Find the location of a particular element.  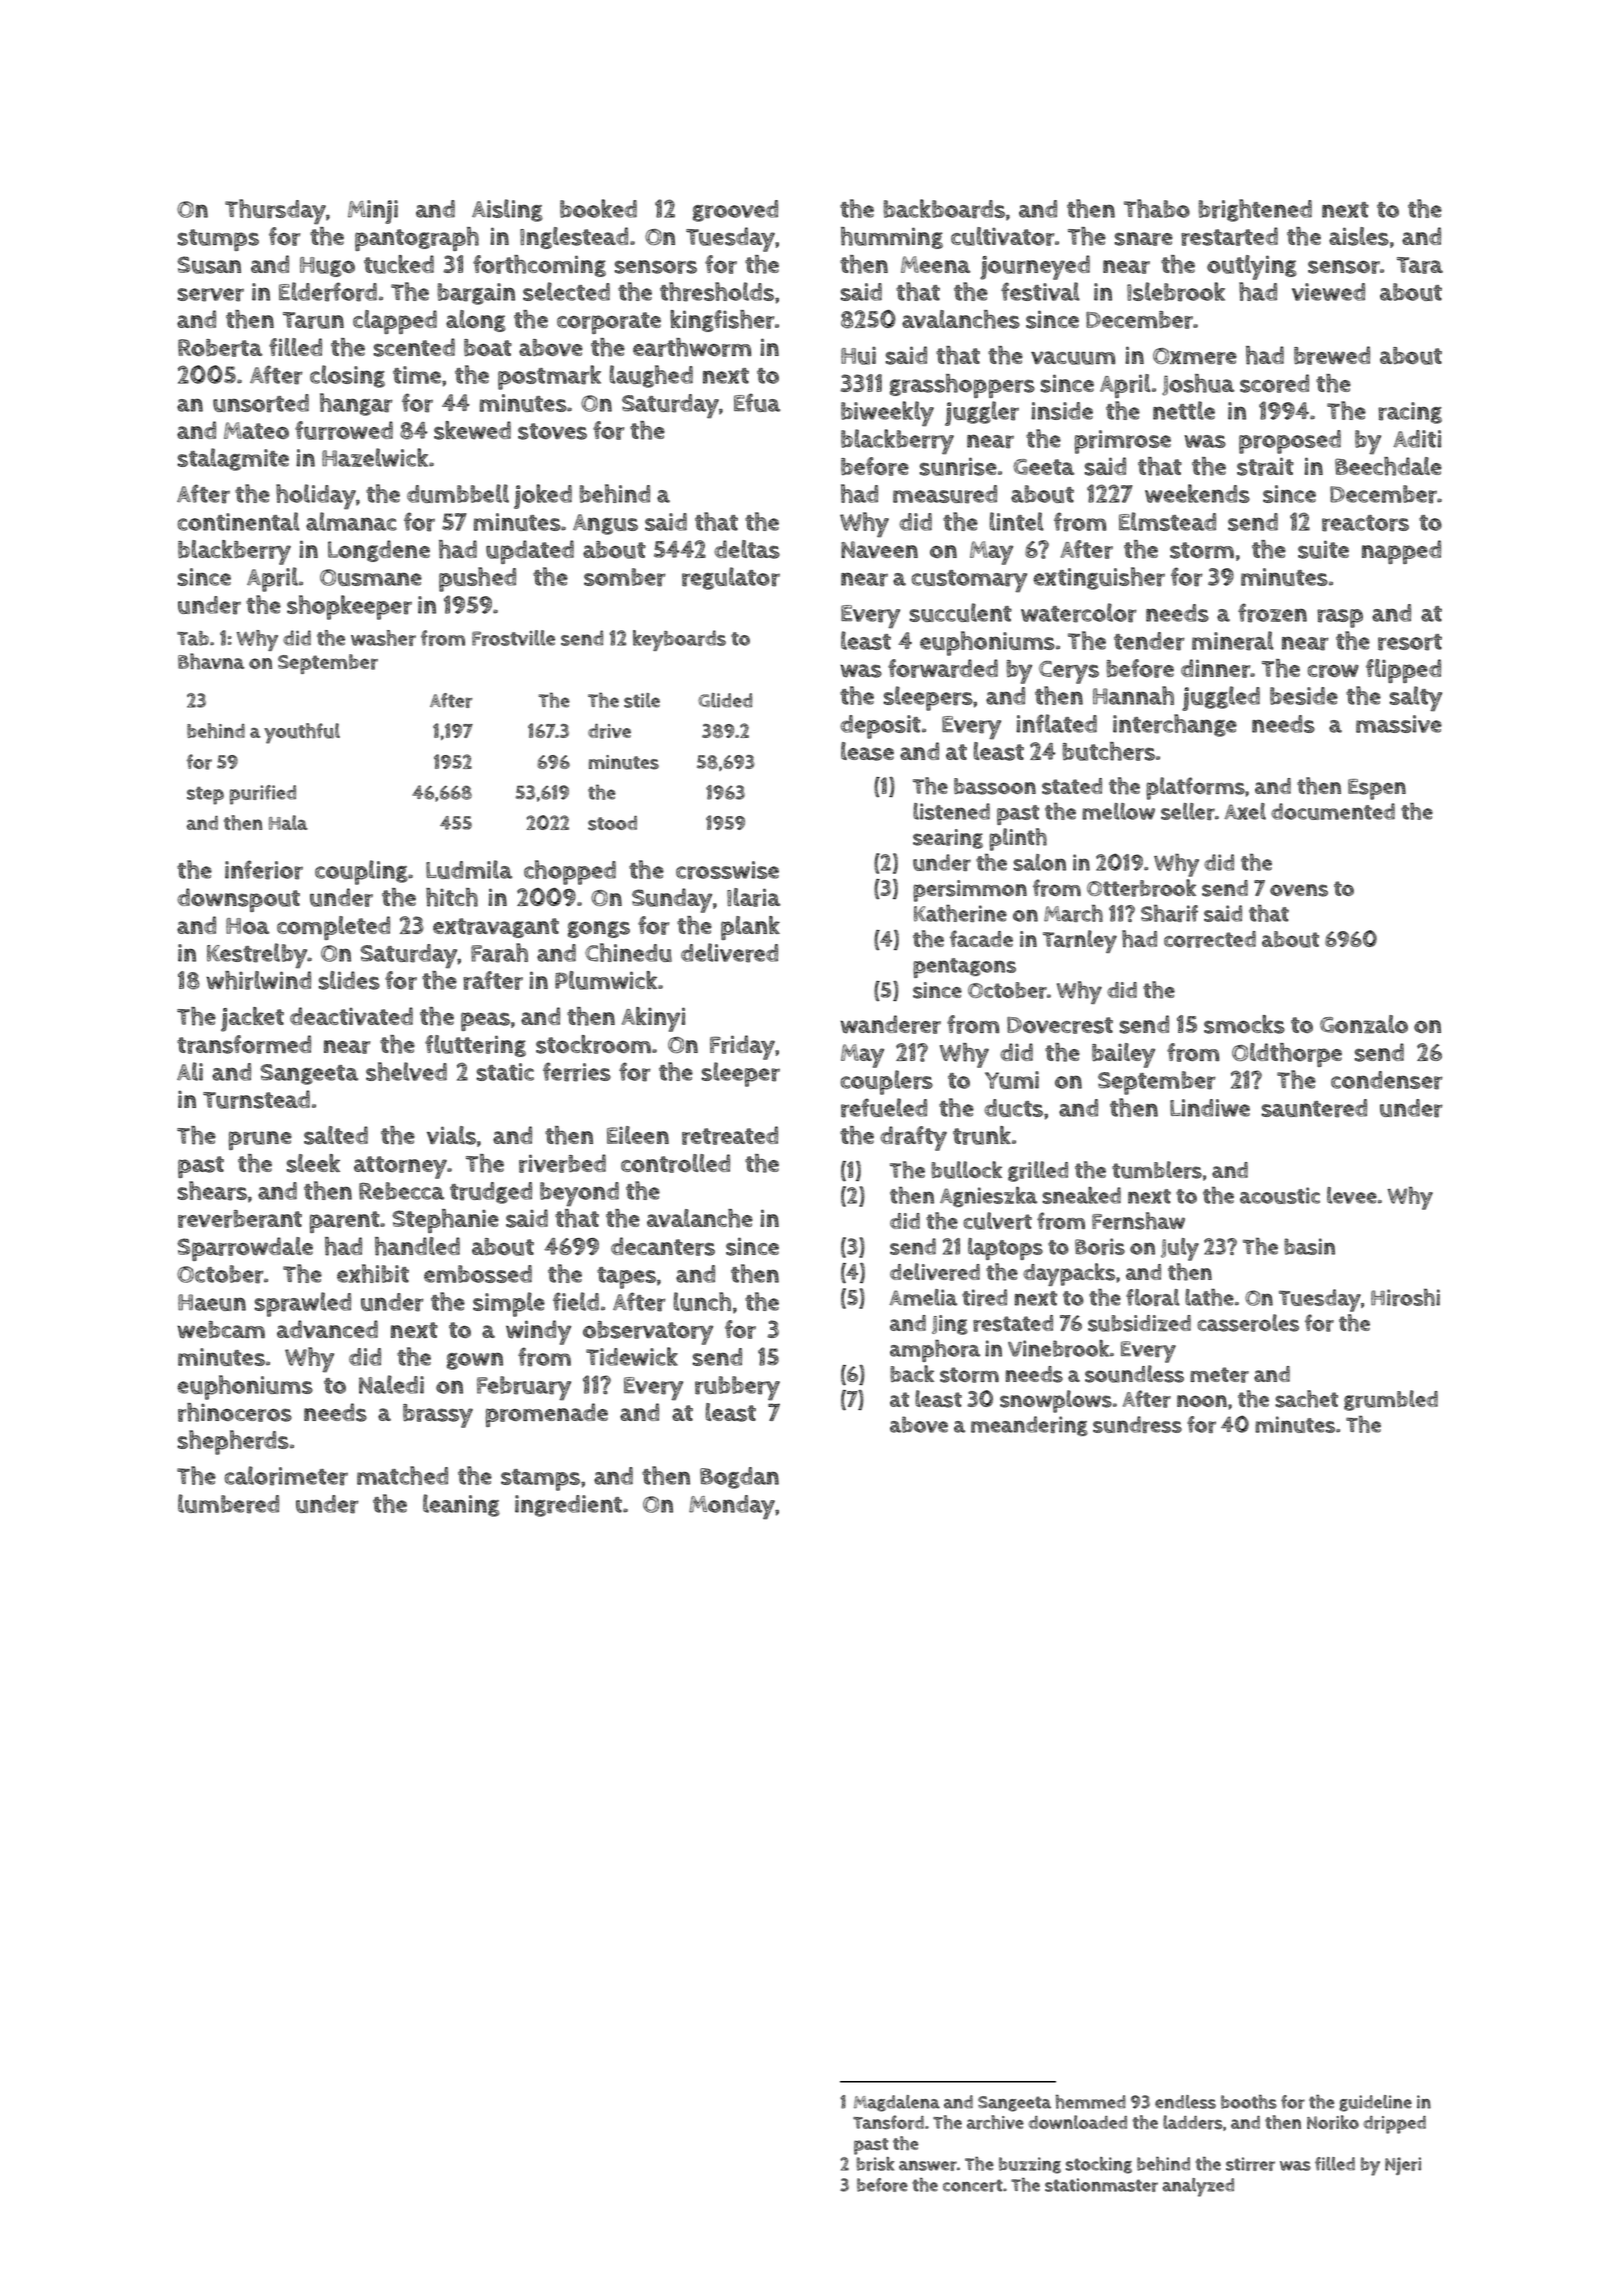

brisk is located at coordinates (875, 2164).
